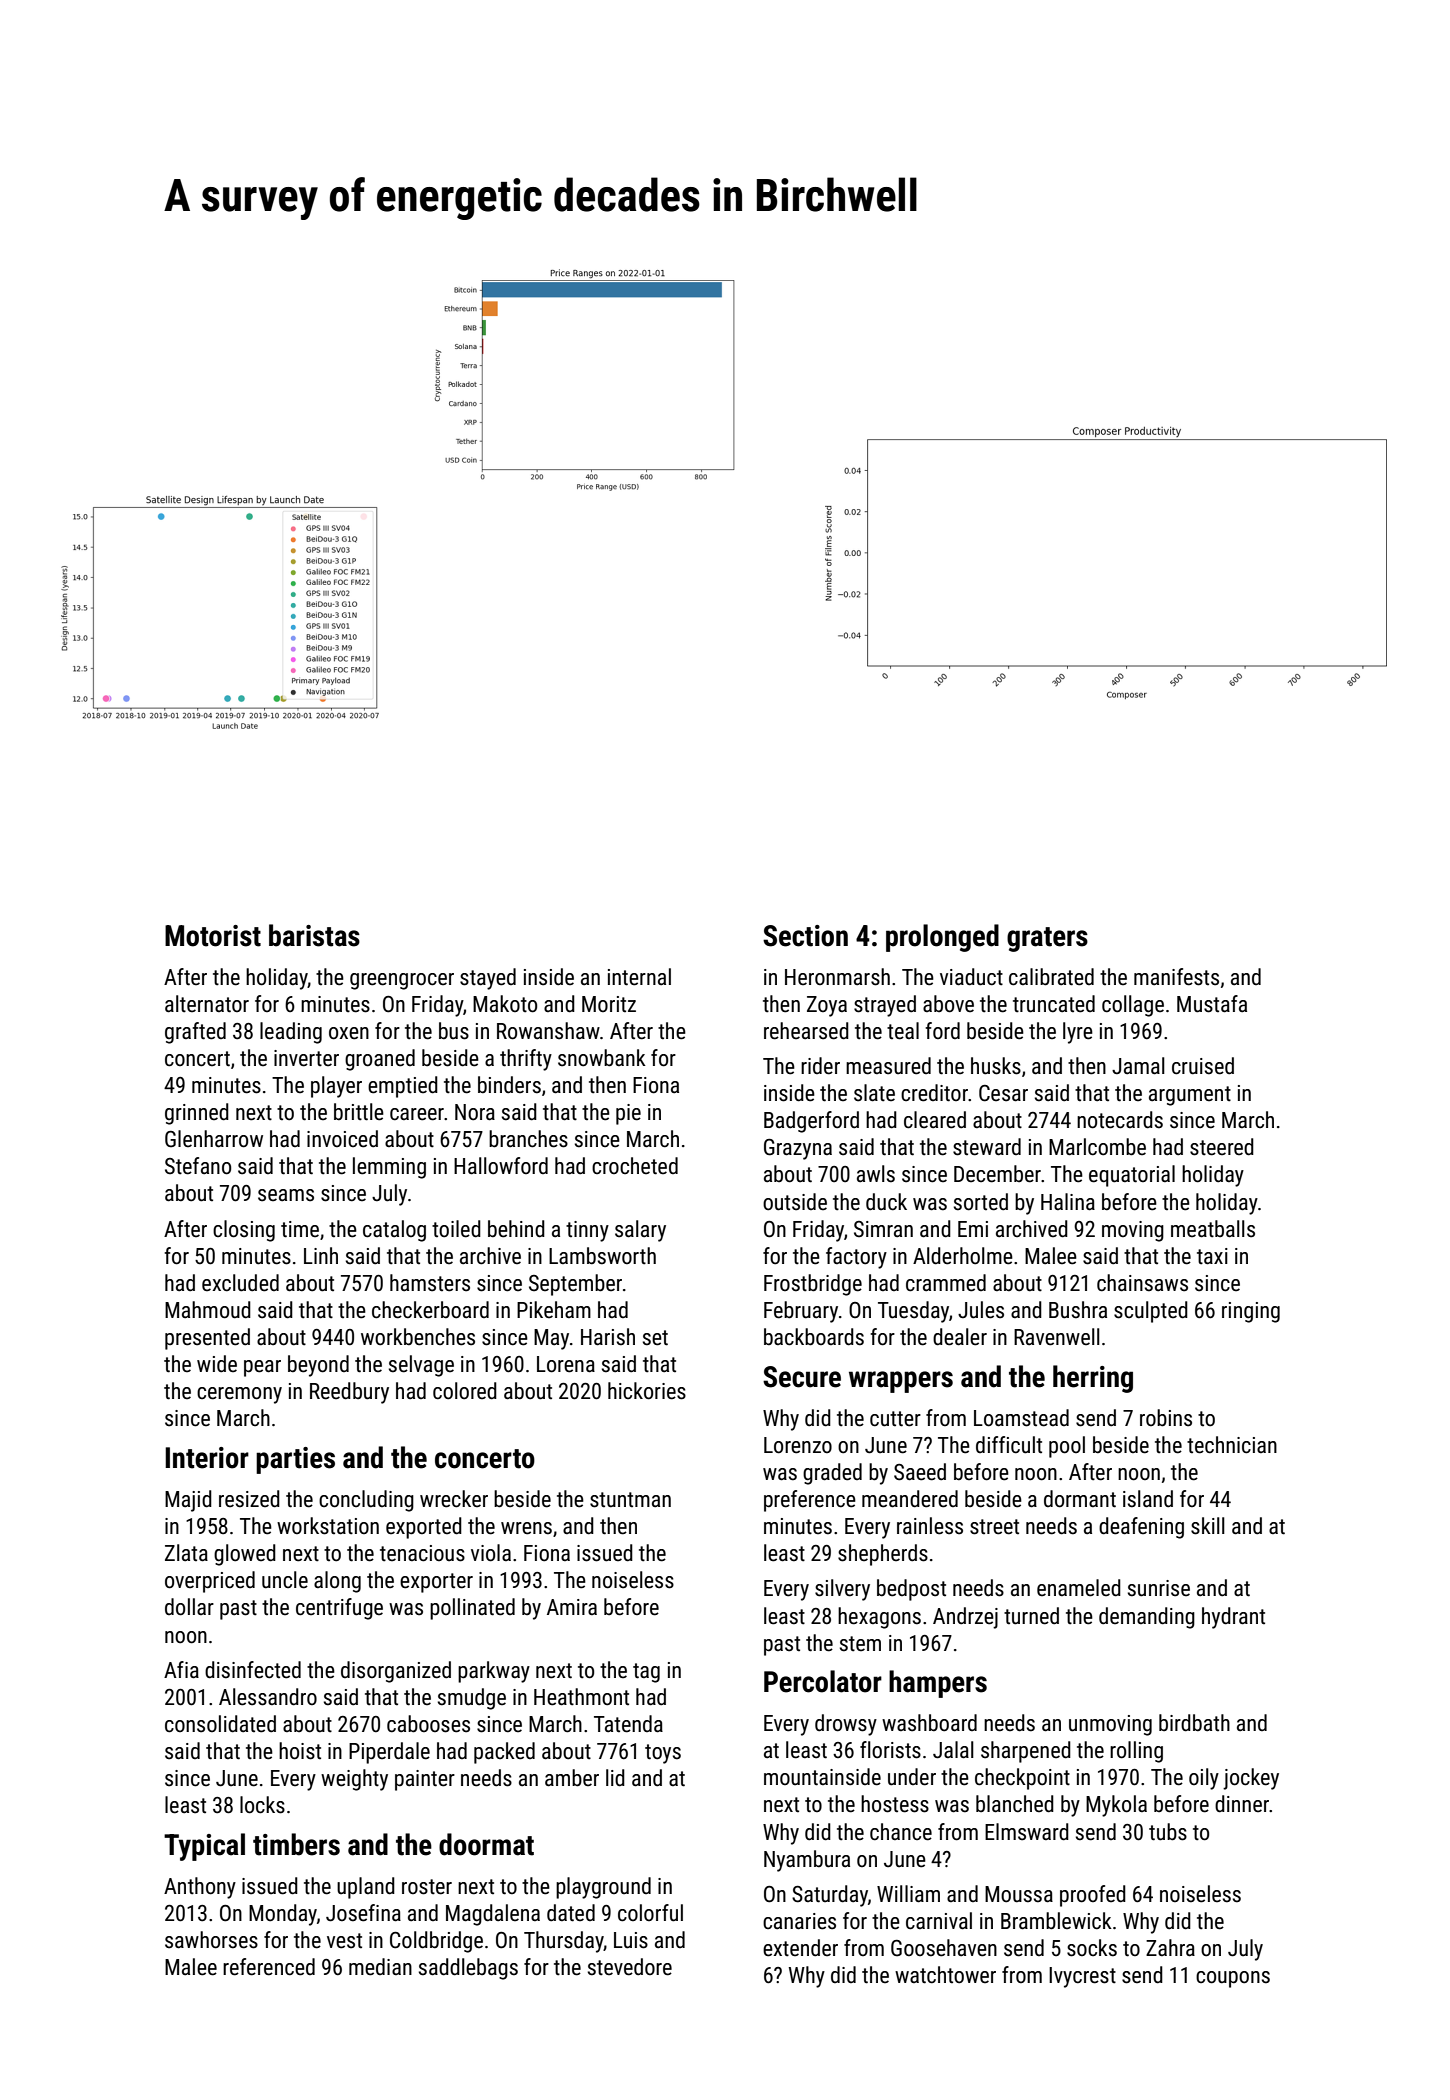 Image resolution: width=1450 pixels, height=2100 pixels. Describe the element at coordinates (295, 1460) in the document. I see `parties` at that location.
